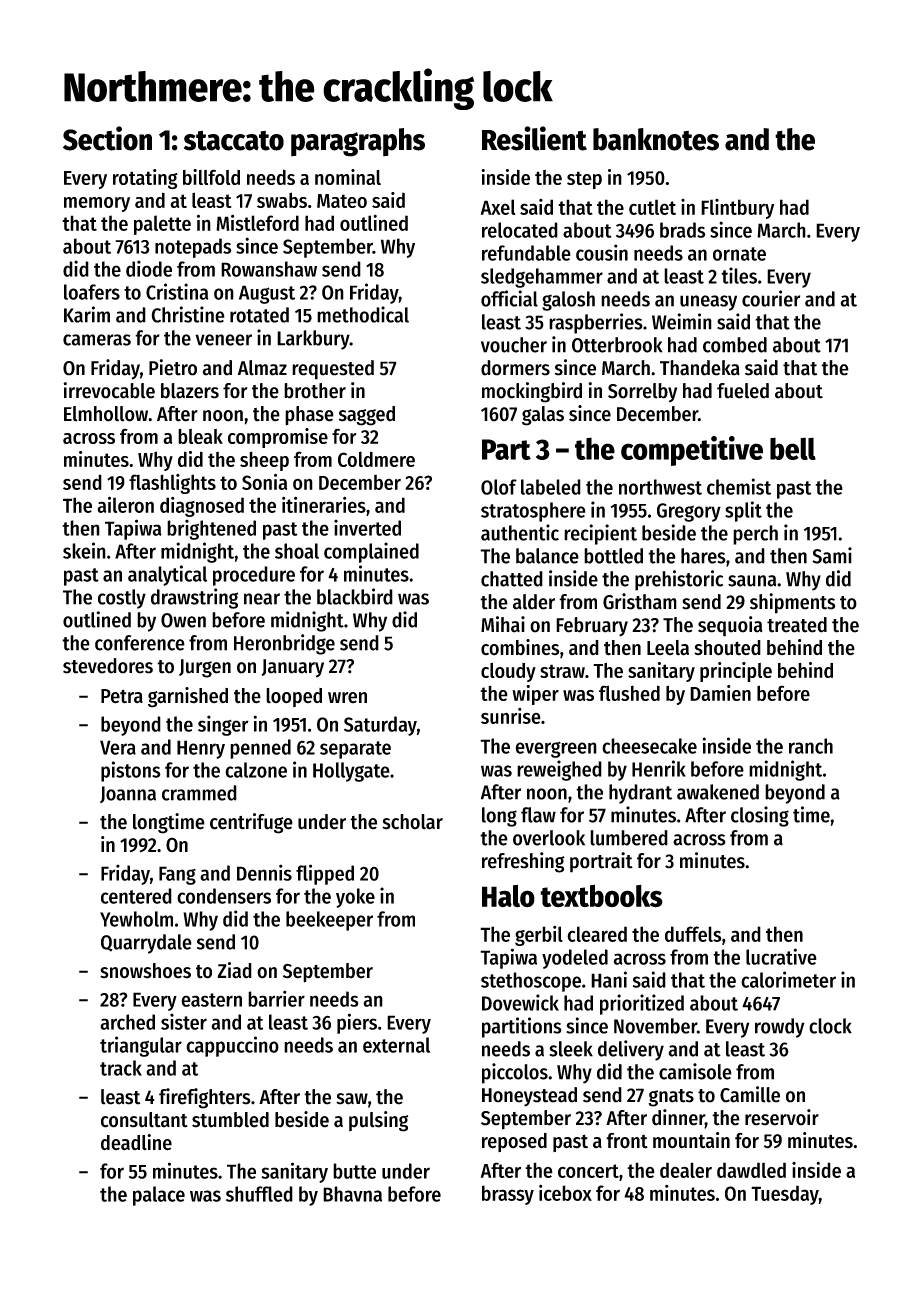  What do you see at coordinates (788, 979) in the screenshot?
I see `calorimeter` at bounding box center [788, 979].
